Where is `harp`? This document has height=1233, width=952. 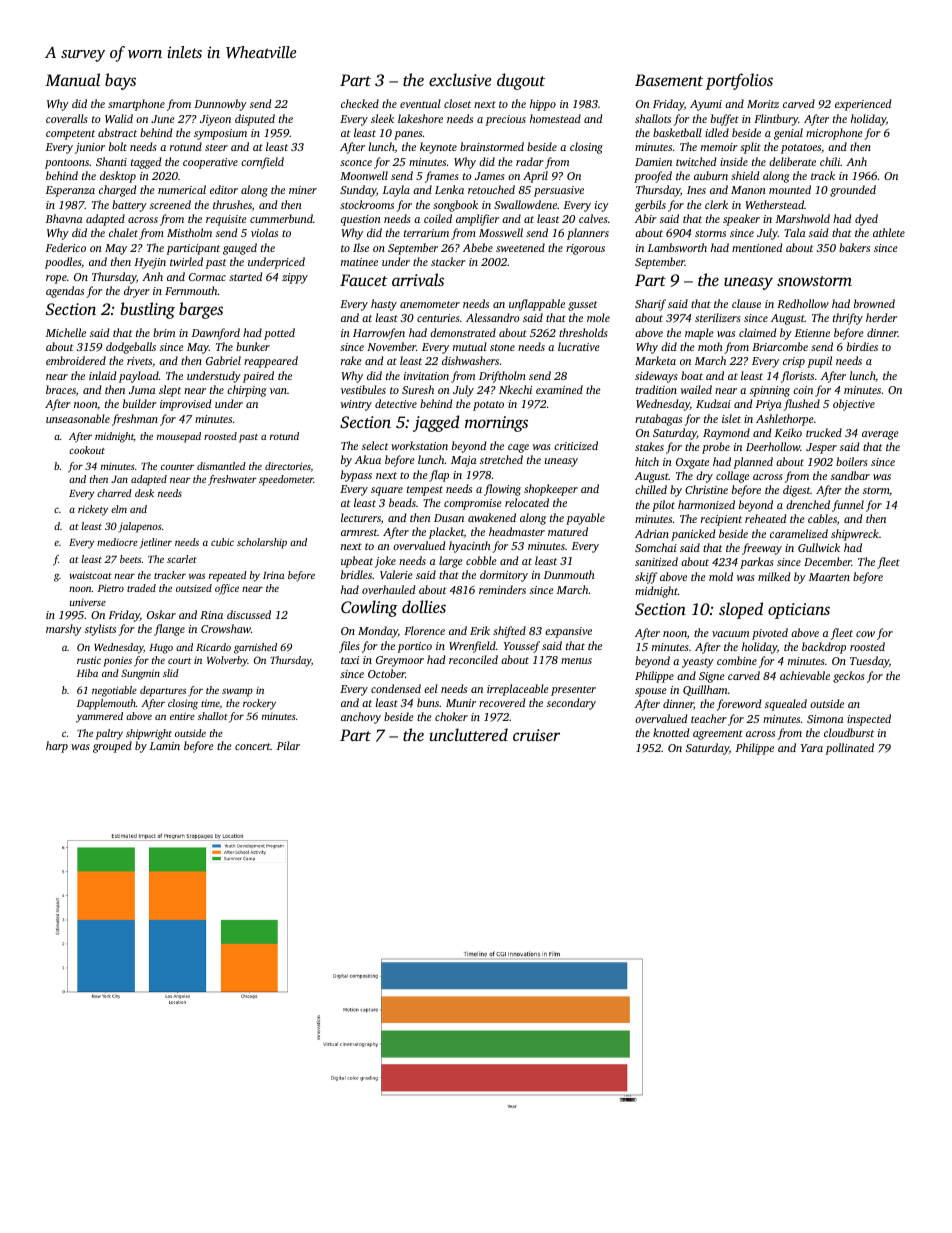
harp is located at coordinates (57, 747).
